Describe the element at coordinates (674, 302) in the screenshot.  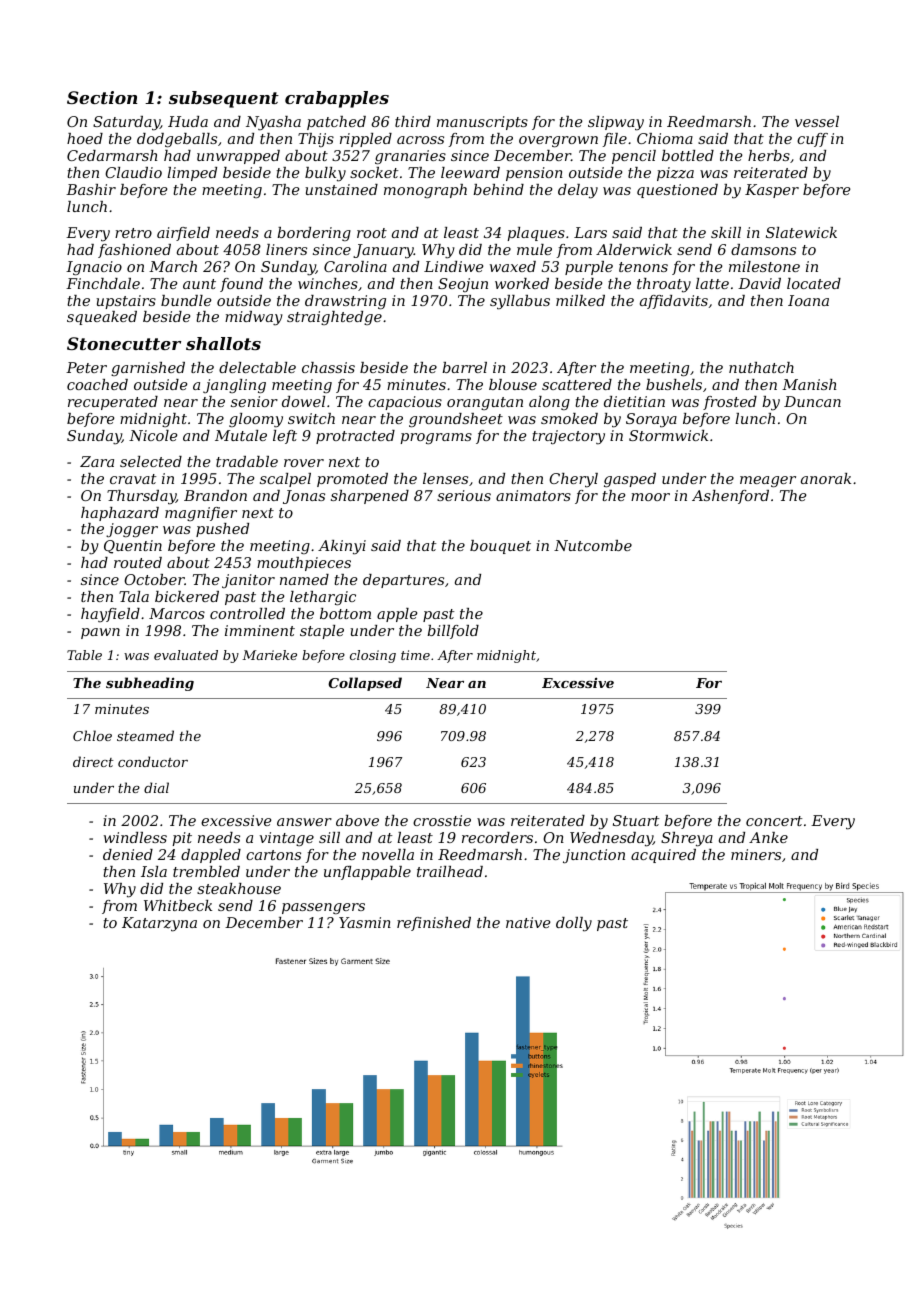
I see `affidavits` at that location.
